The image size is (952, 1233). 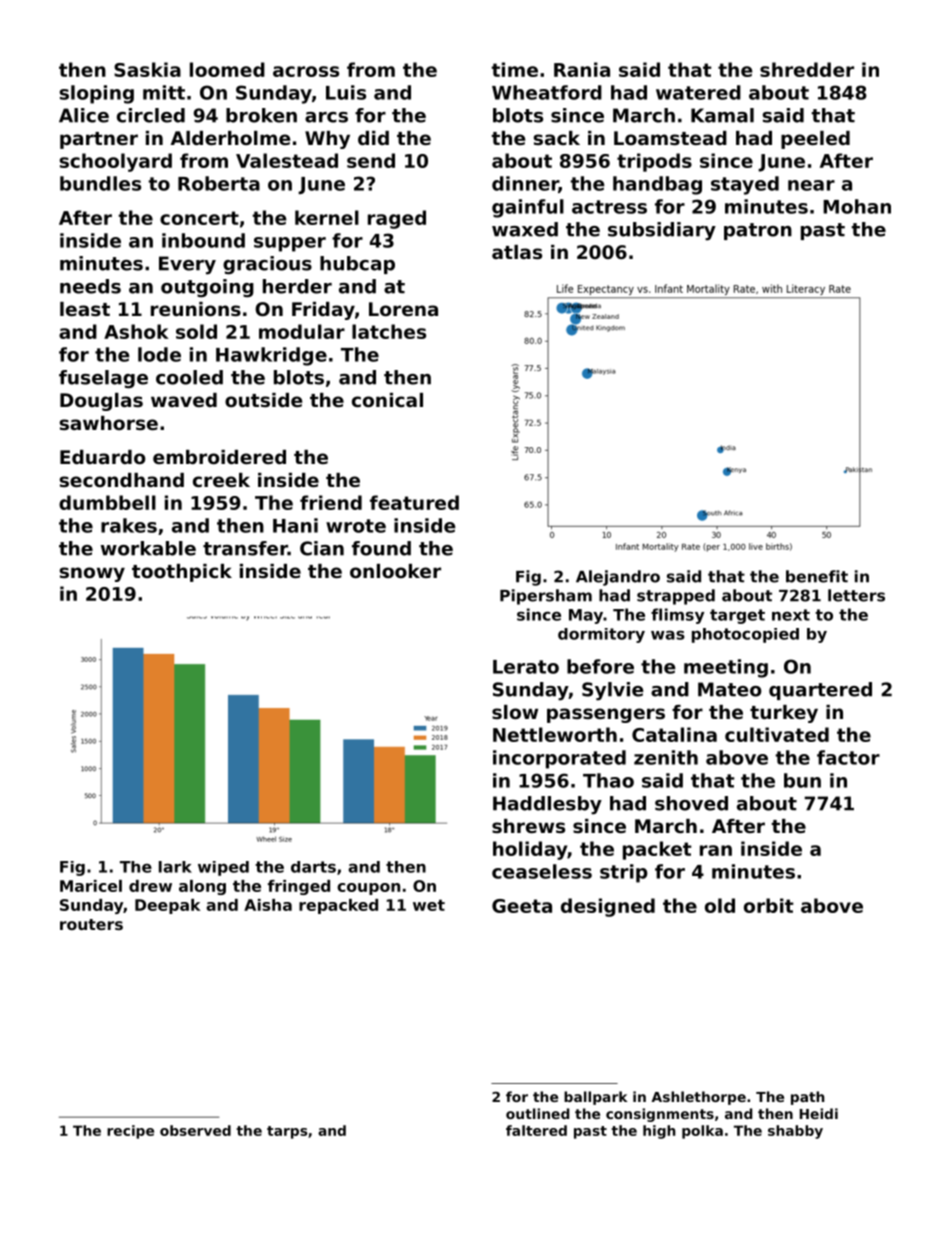 What do you see at coordinates (808, 1098) in the screenshot?
I see `path` at bounding box center [808, 1098].
